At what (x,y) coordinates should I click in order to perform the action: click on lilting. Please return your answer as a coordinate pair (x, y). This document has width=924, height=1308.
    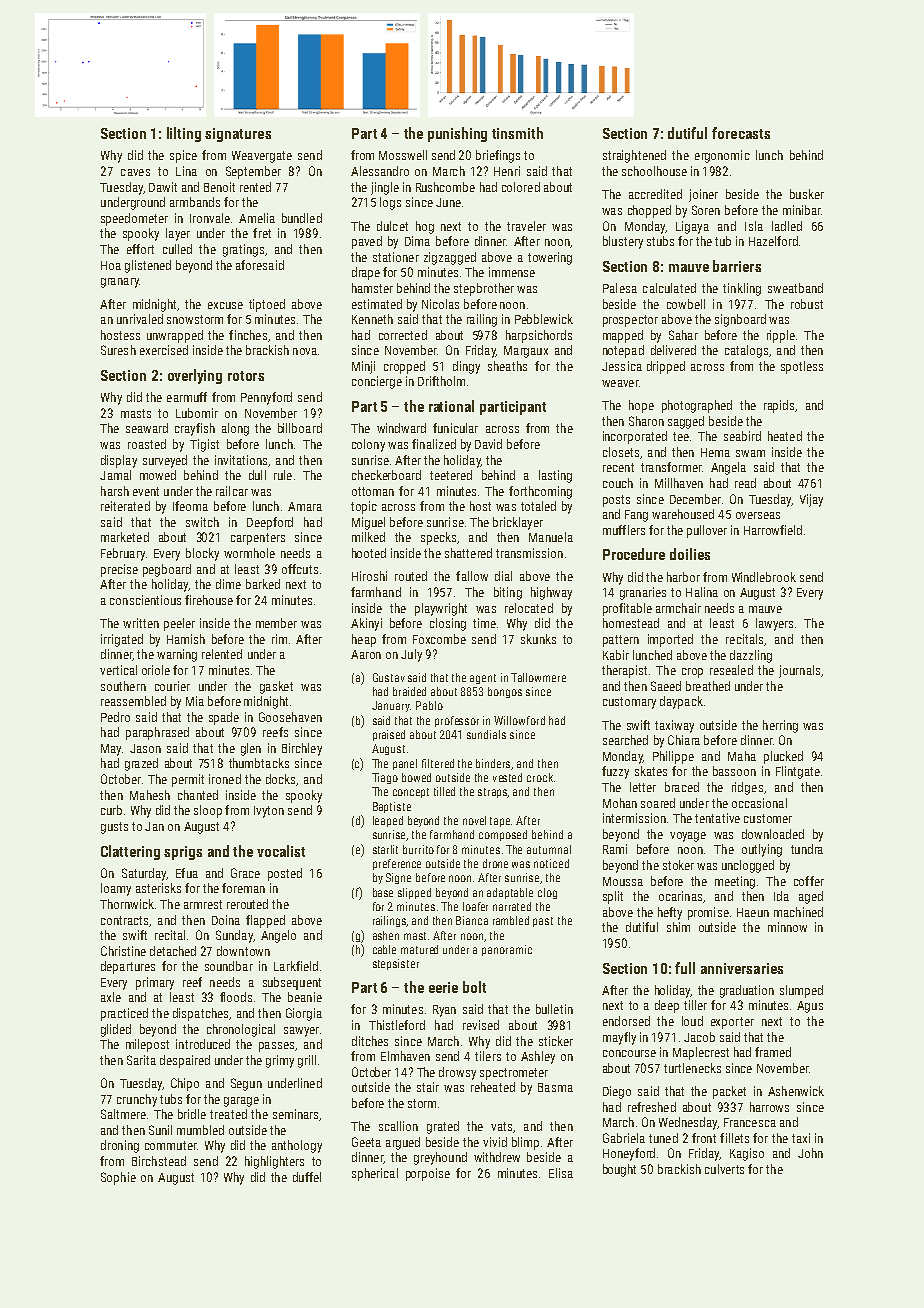
    Looking at the image, I should click on (184, 134).
